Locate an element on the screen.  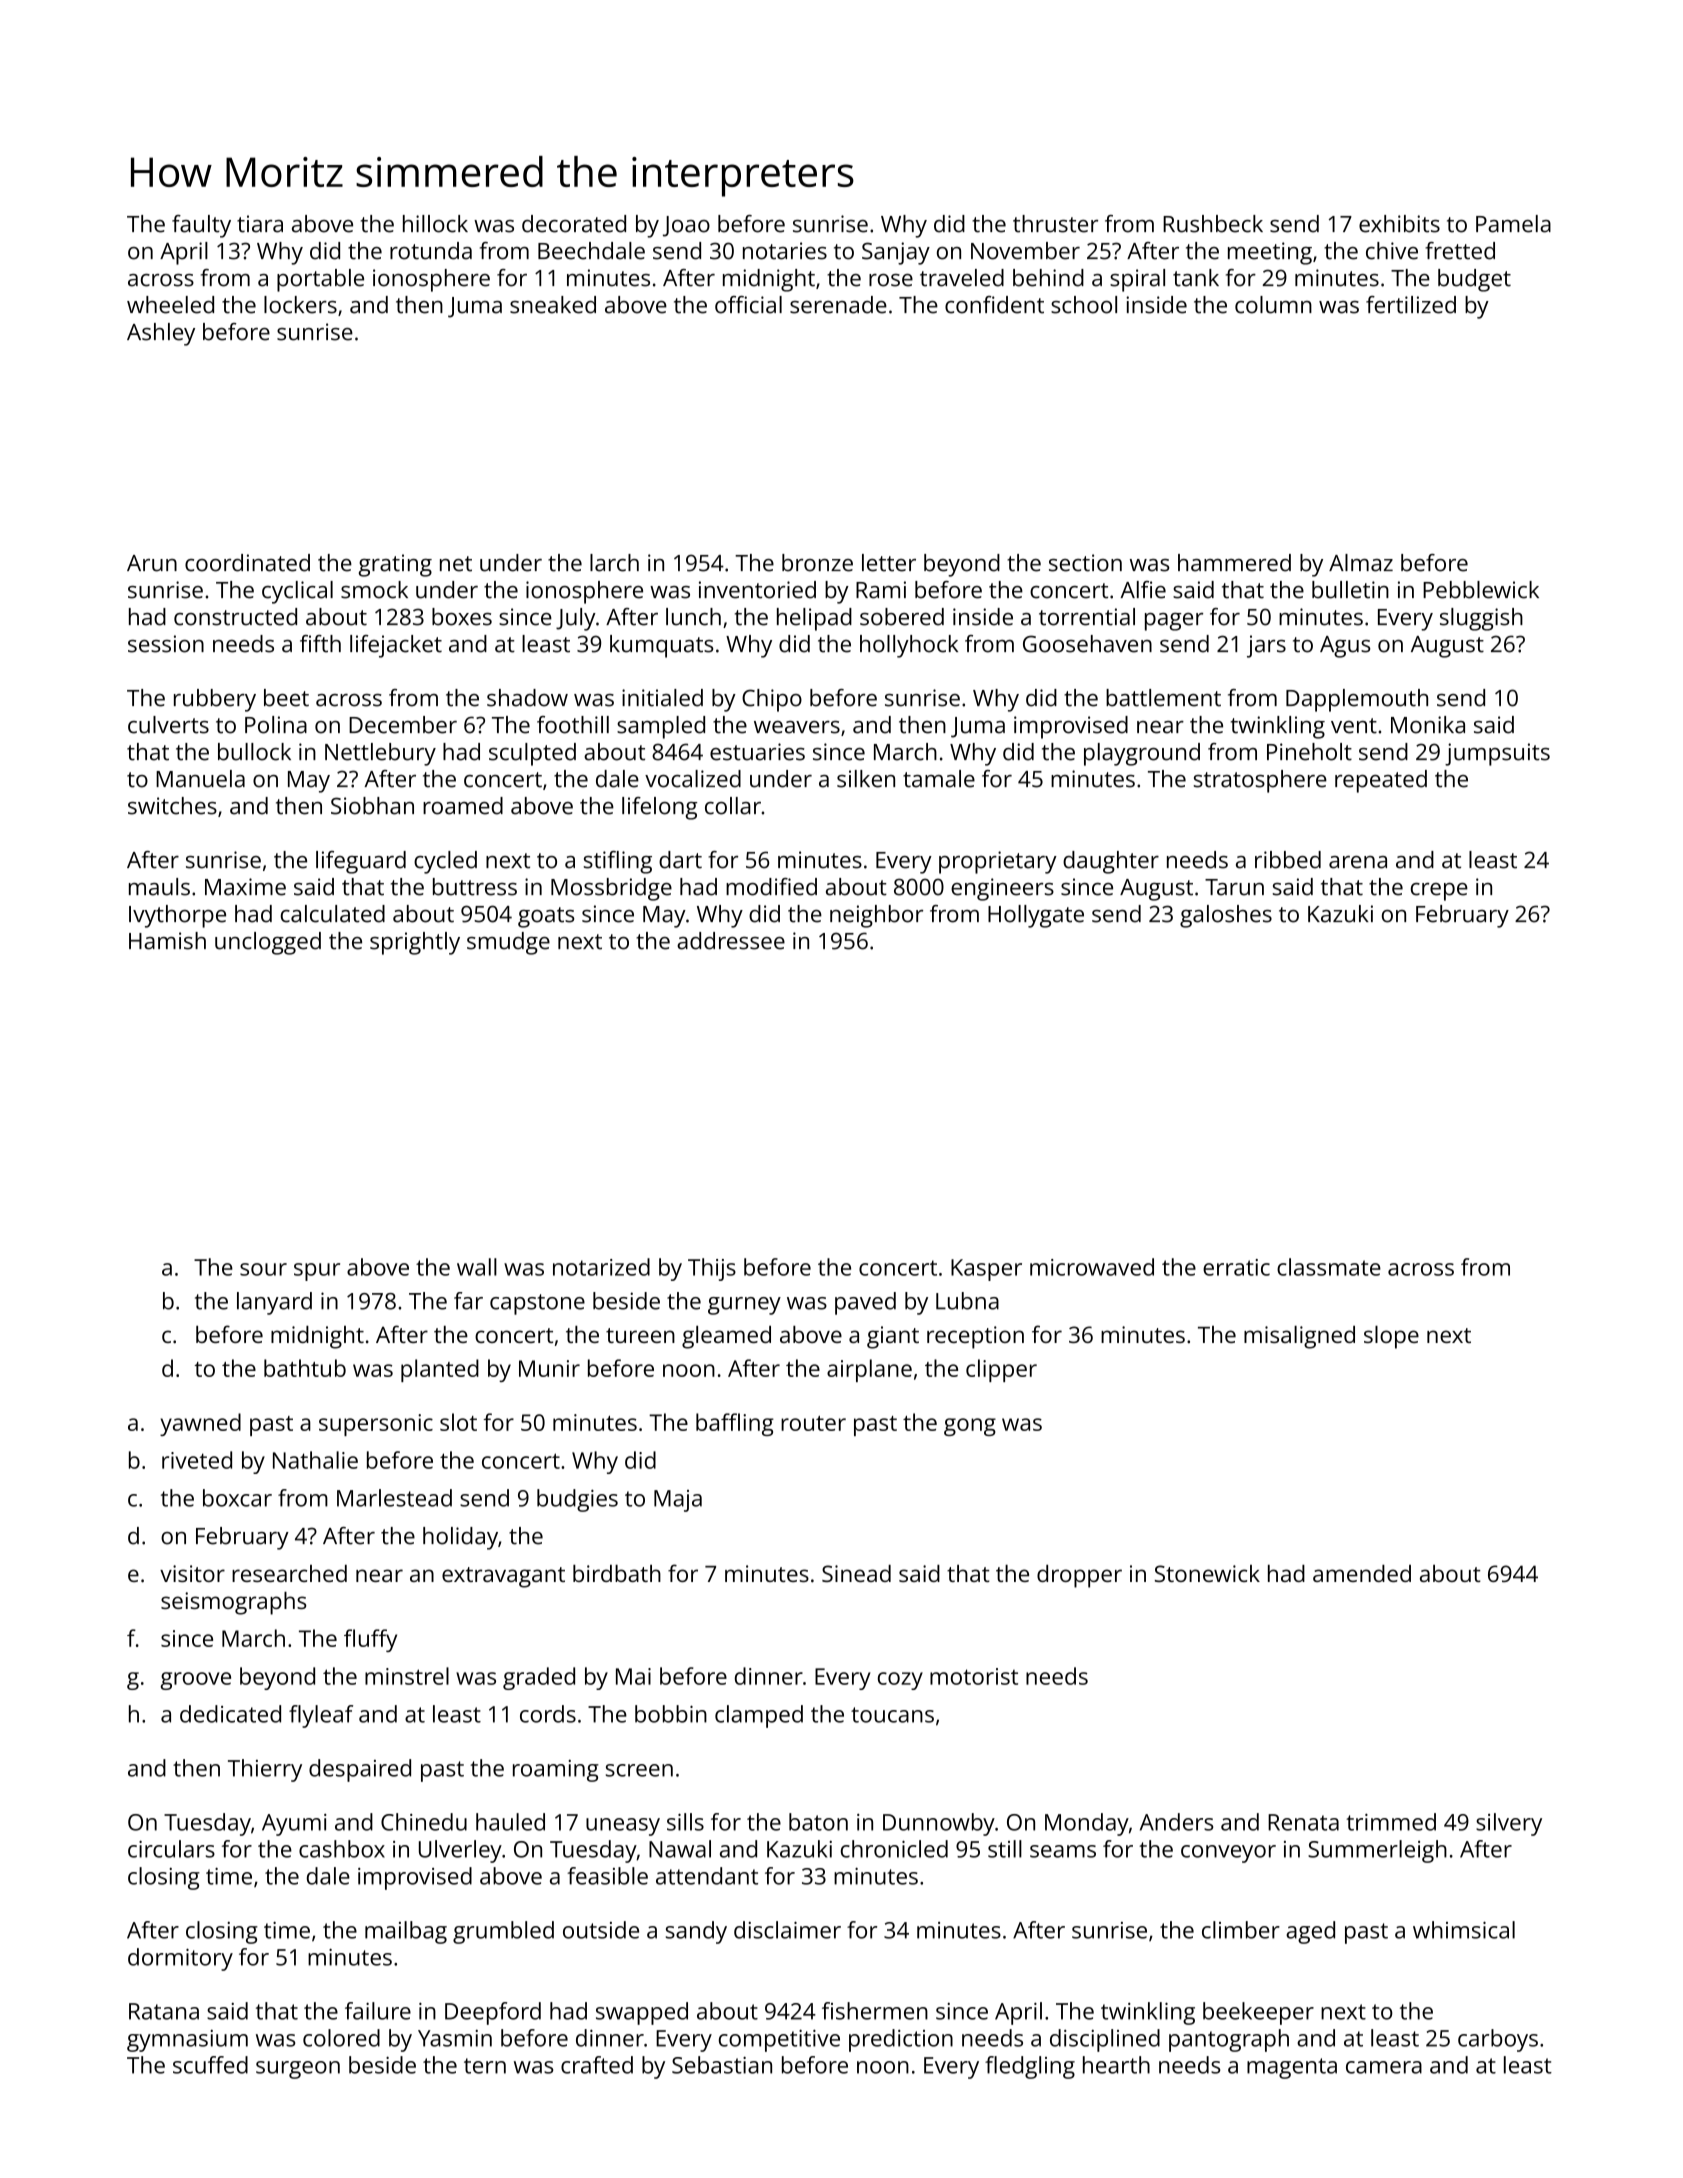
hillock is located at coordinates (435, 224).
